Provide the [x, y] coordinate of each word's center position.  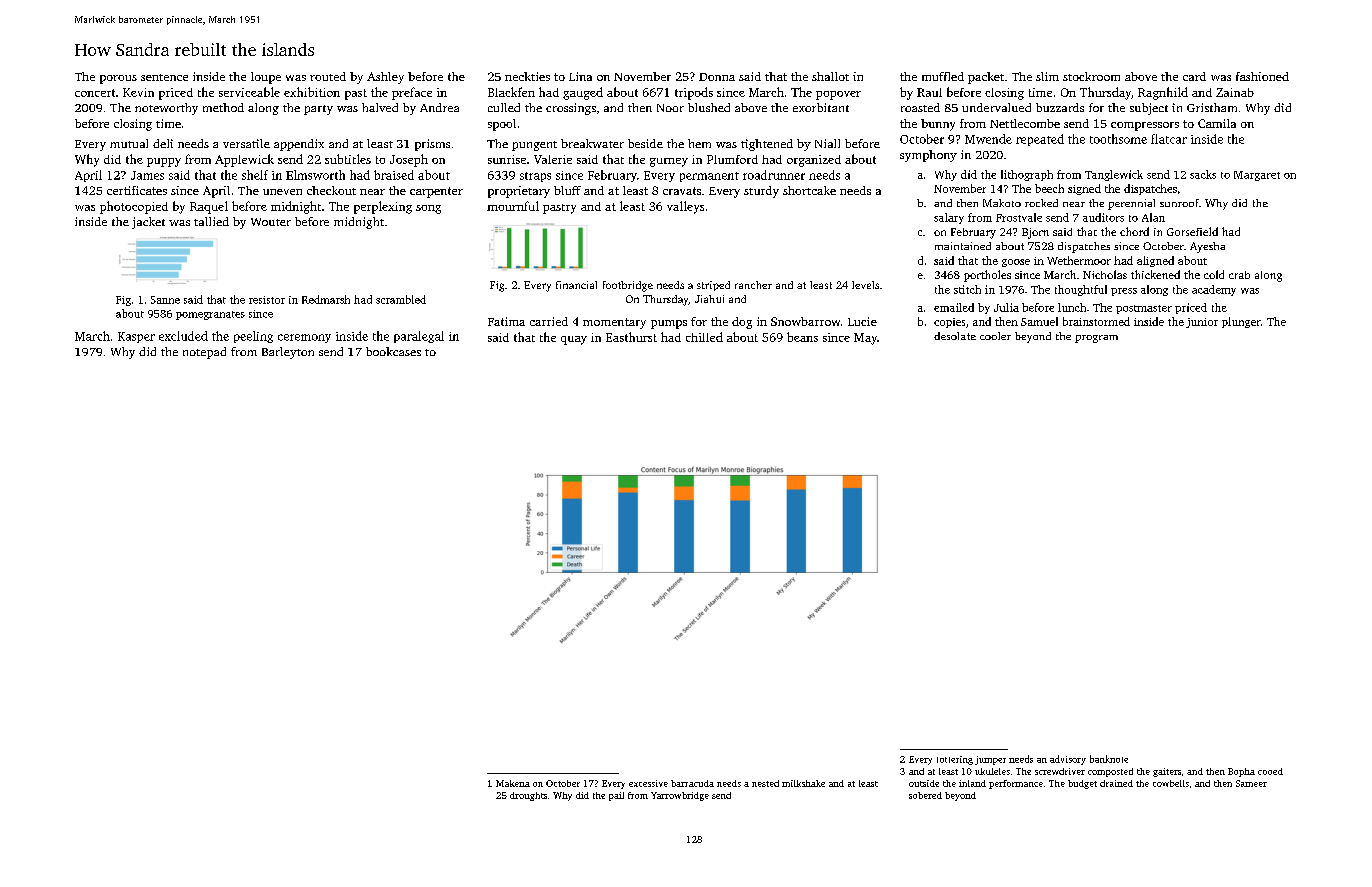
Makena [513, 783]
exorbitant [821, 107]
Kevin [138, 92]
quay [574, 340]
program [1096, 339]
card [1194, 76]
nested [765, 783]
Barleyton [288, 353]
